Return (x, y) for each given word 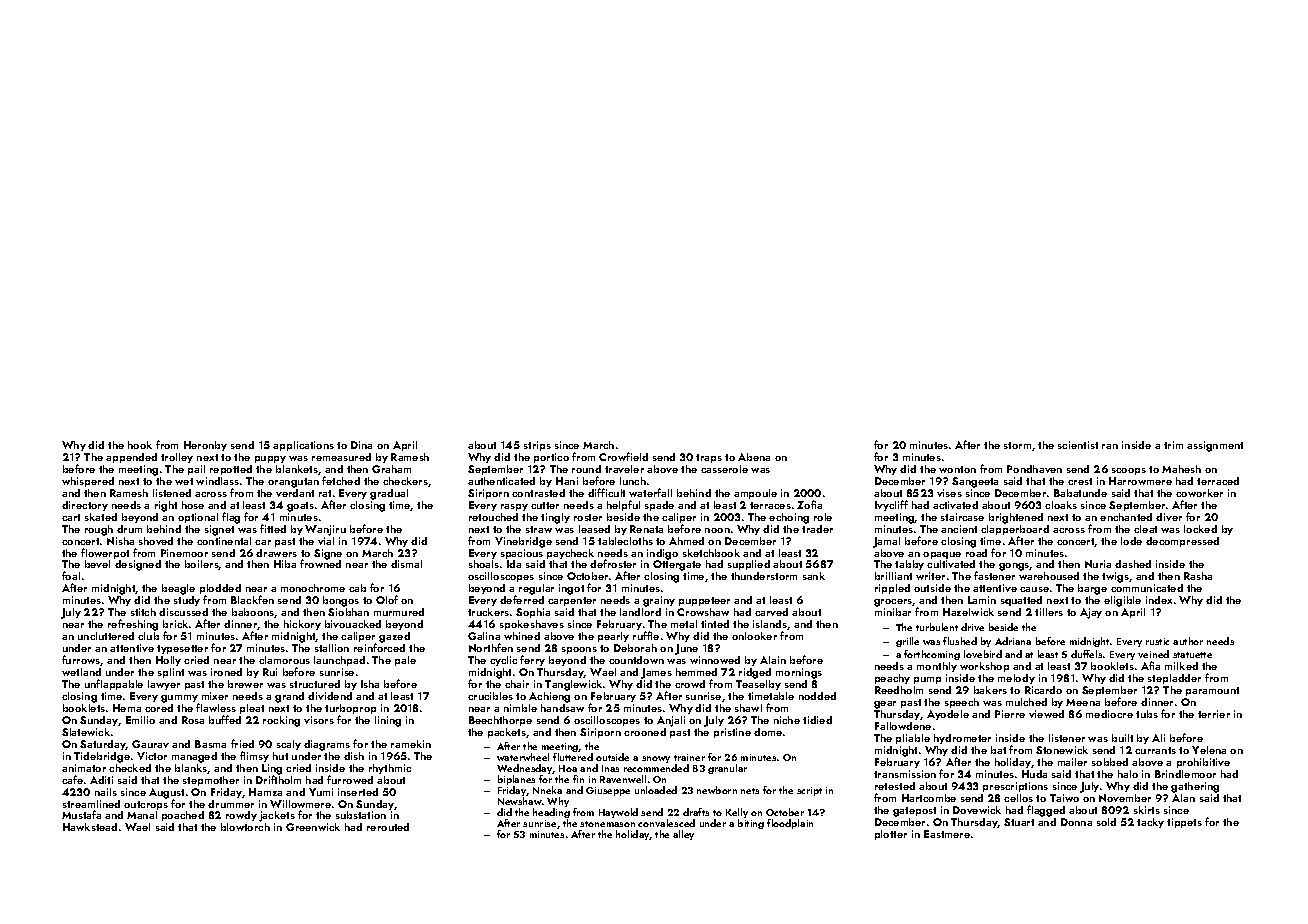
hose (193, 505)
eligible (1122, 601)
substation (361, 815)
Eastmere (947, 834)
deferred (522, 600)
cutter (545, 505)
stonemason (607, 824)
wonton (957, 469)
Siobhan (348, 612)
